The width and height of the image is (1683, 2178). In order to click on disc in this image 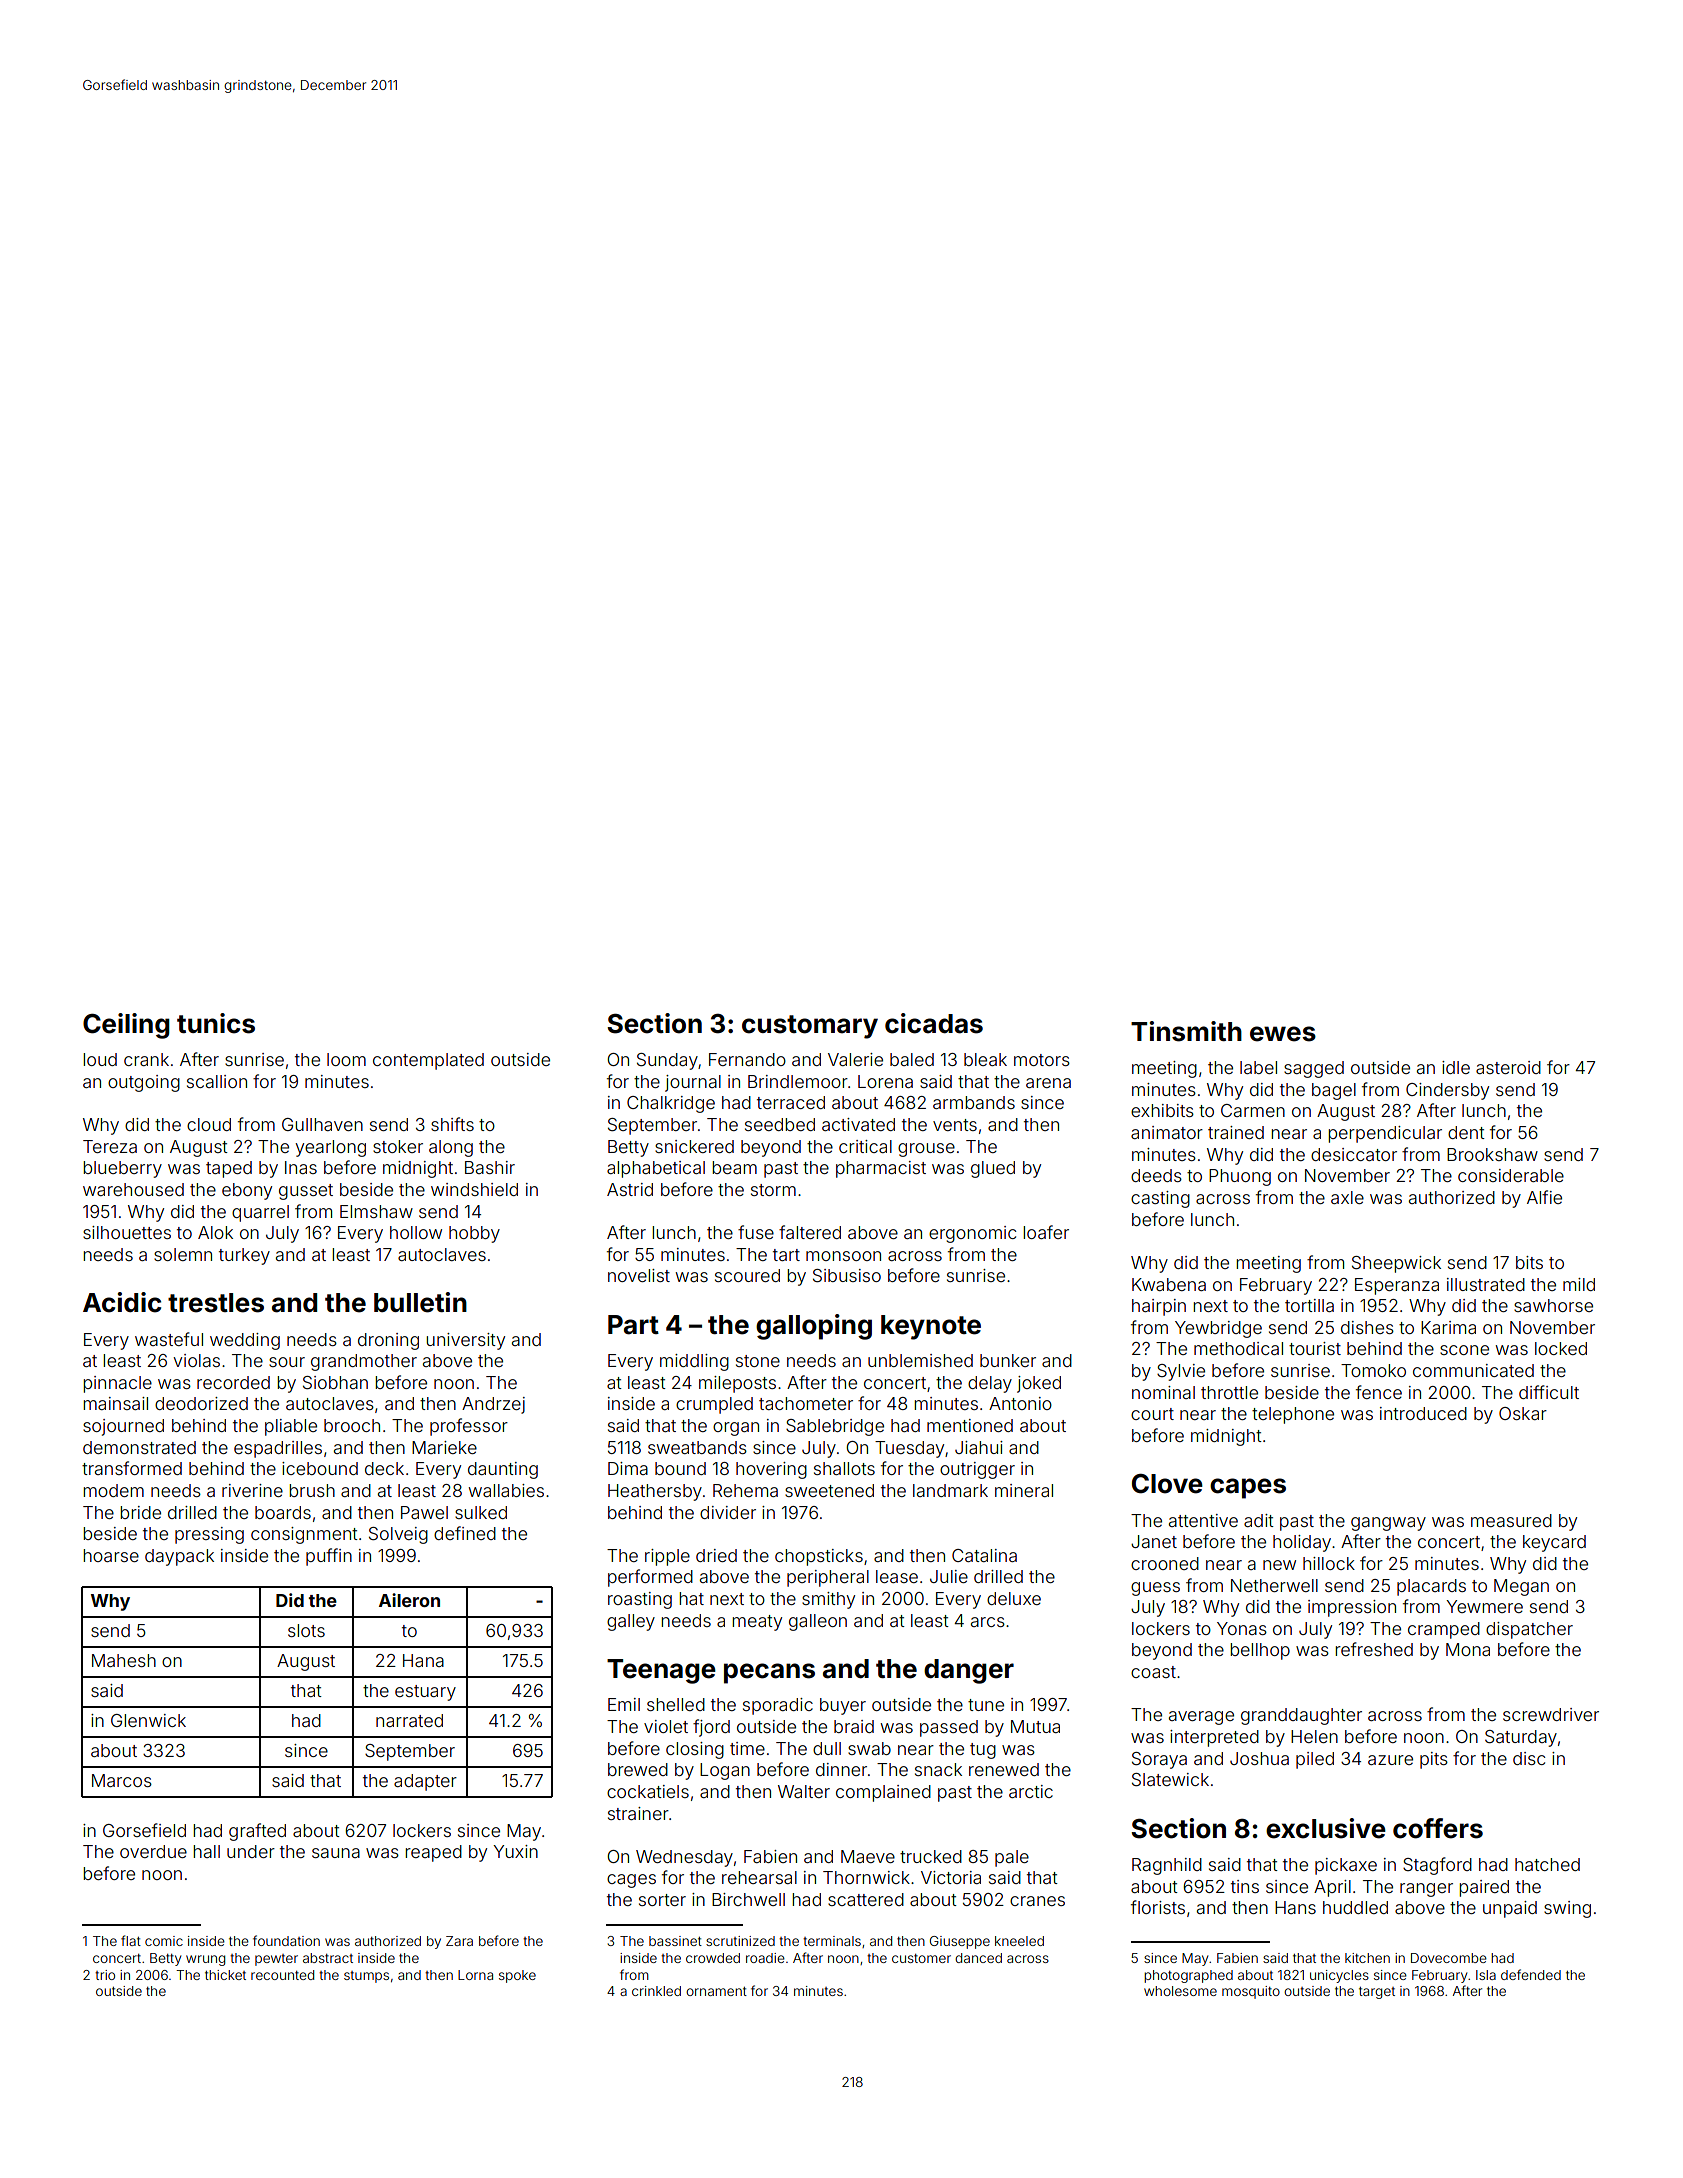, I will do `click(1529, 1758)`.
